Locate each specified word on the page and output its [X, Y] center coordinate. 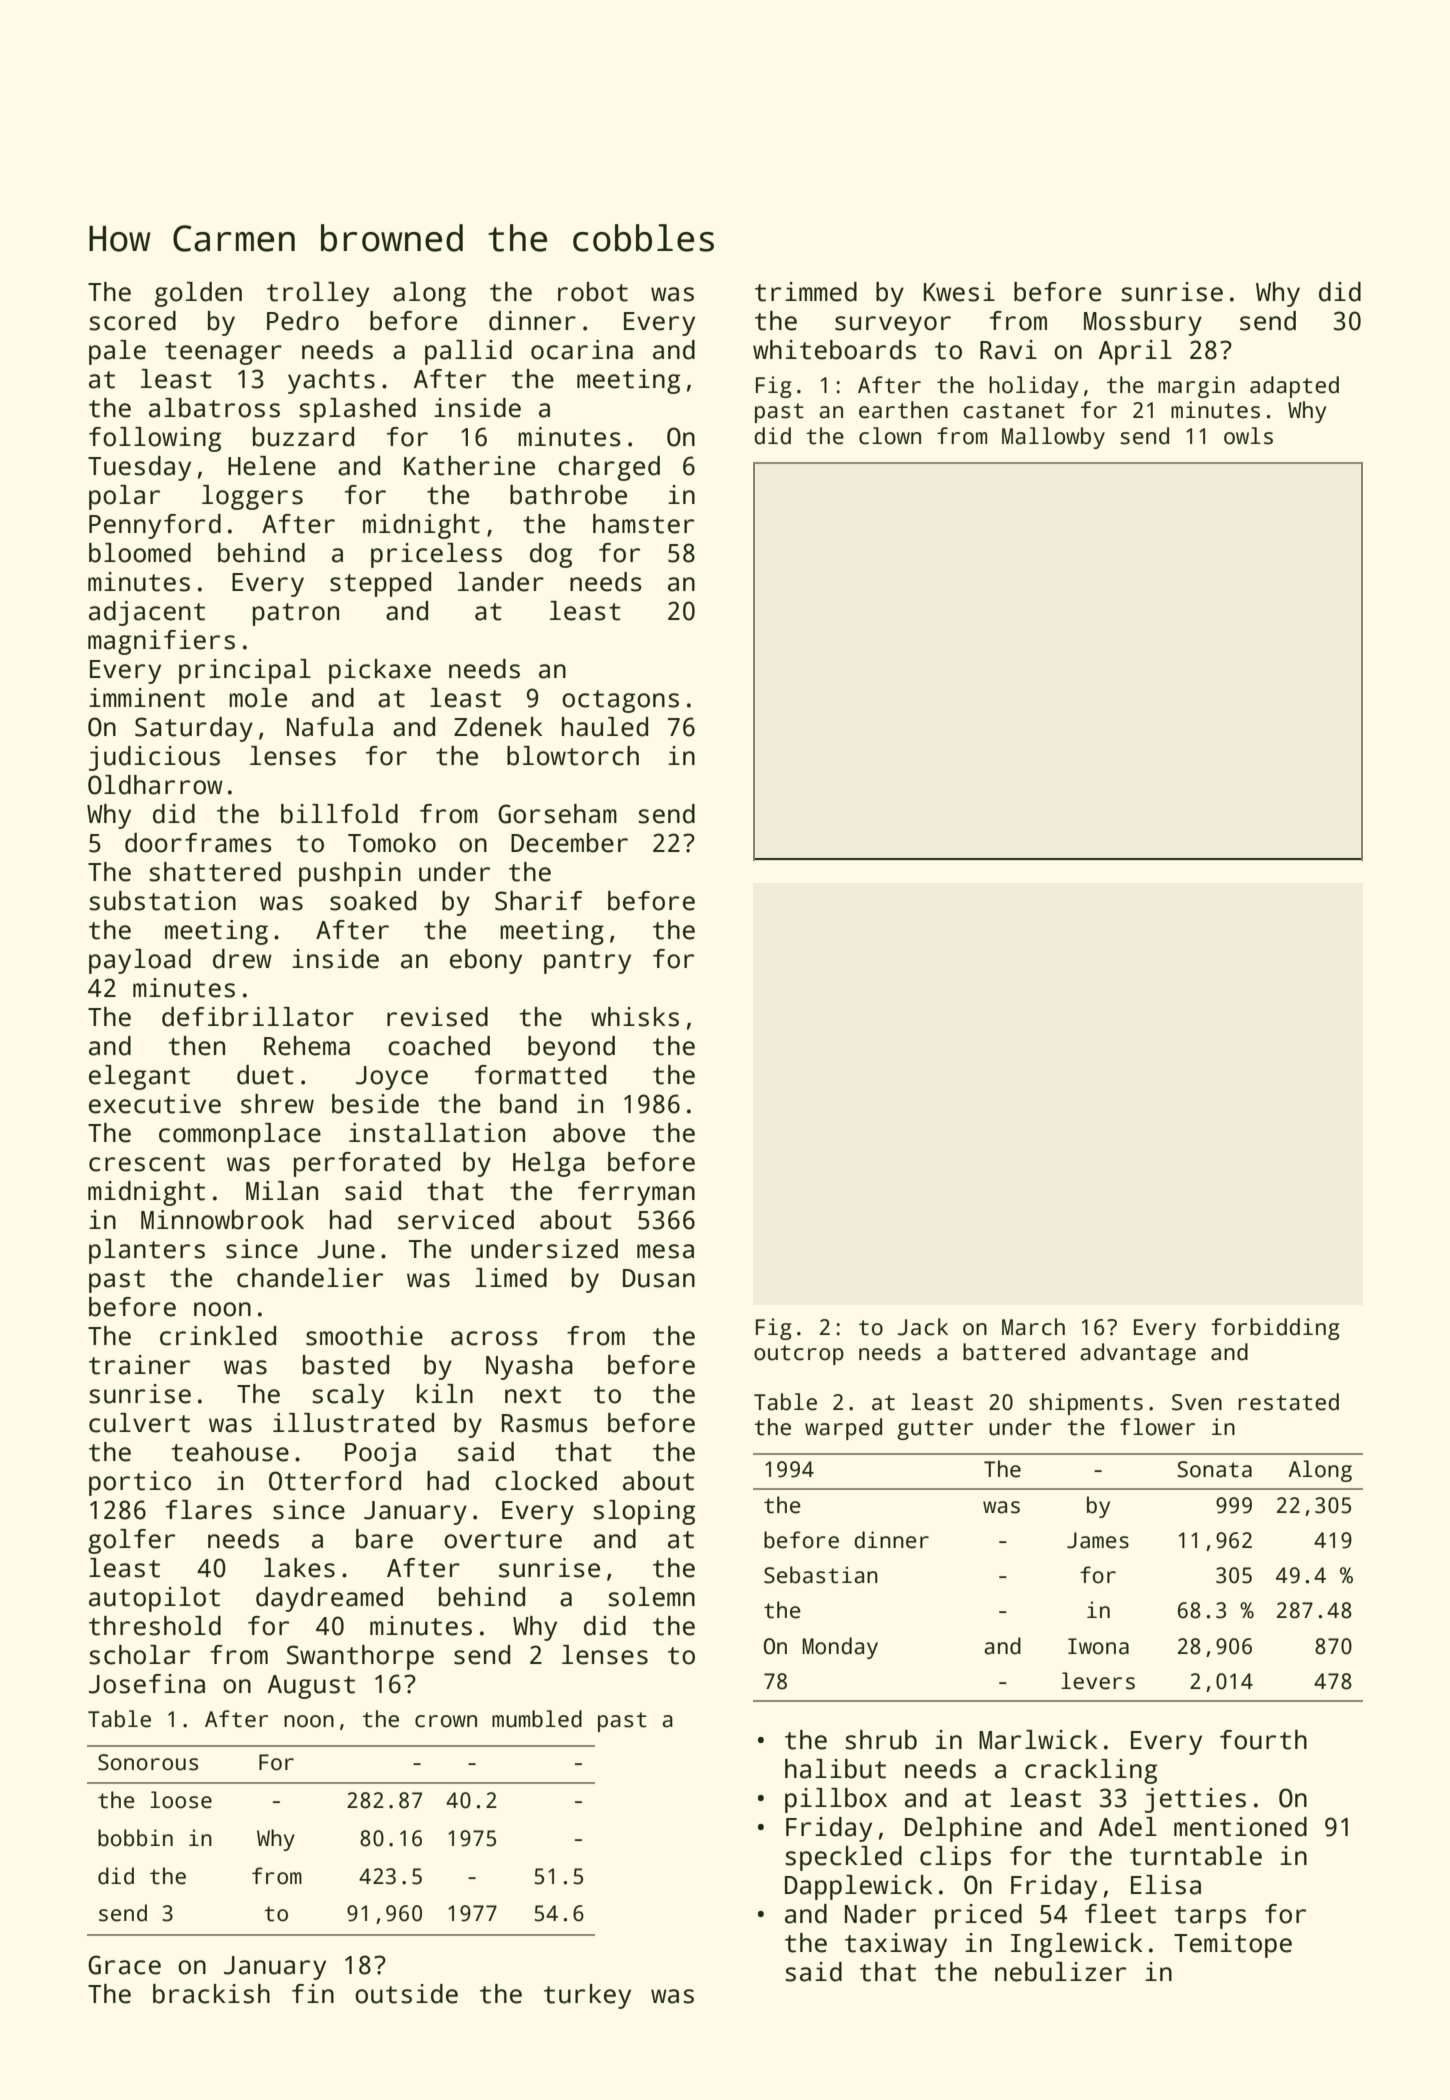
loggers [252, 497]
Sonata [1214, 1469]
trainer [139, 1365]
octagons [620, 701]
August [311, 1687]
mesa [665, 1251]
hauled [605, 727]
